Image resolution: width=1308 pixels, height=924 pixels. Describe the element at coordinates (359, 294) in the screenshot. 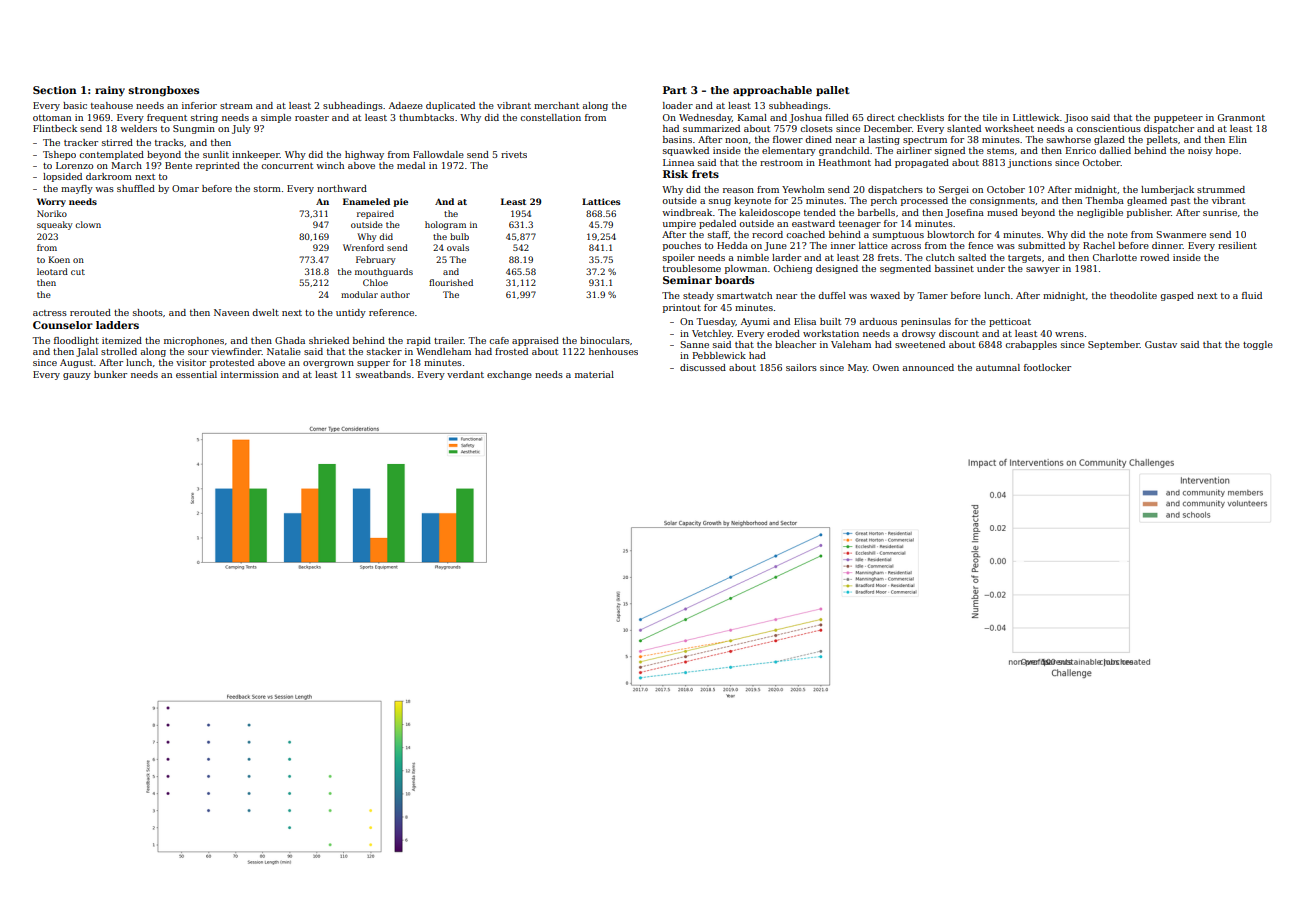

I see `modular` at that location.
